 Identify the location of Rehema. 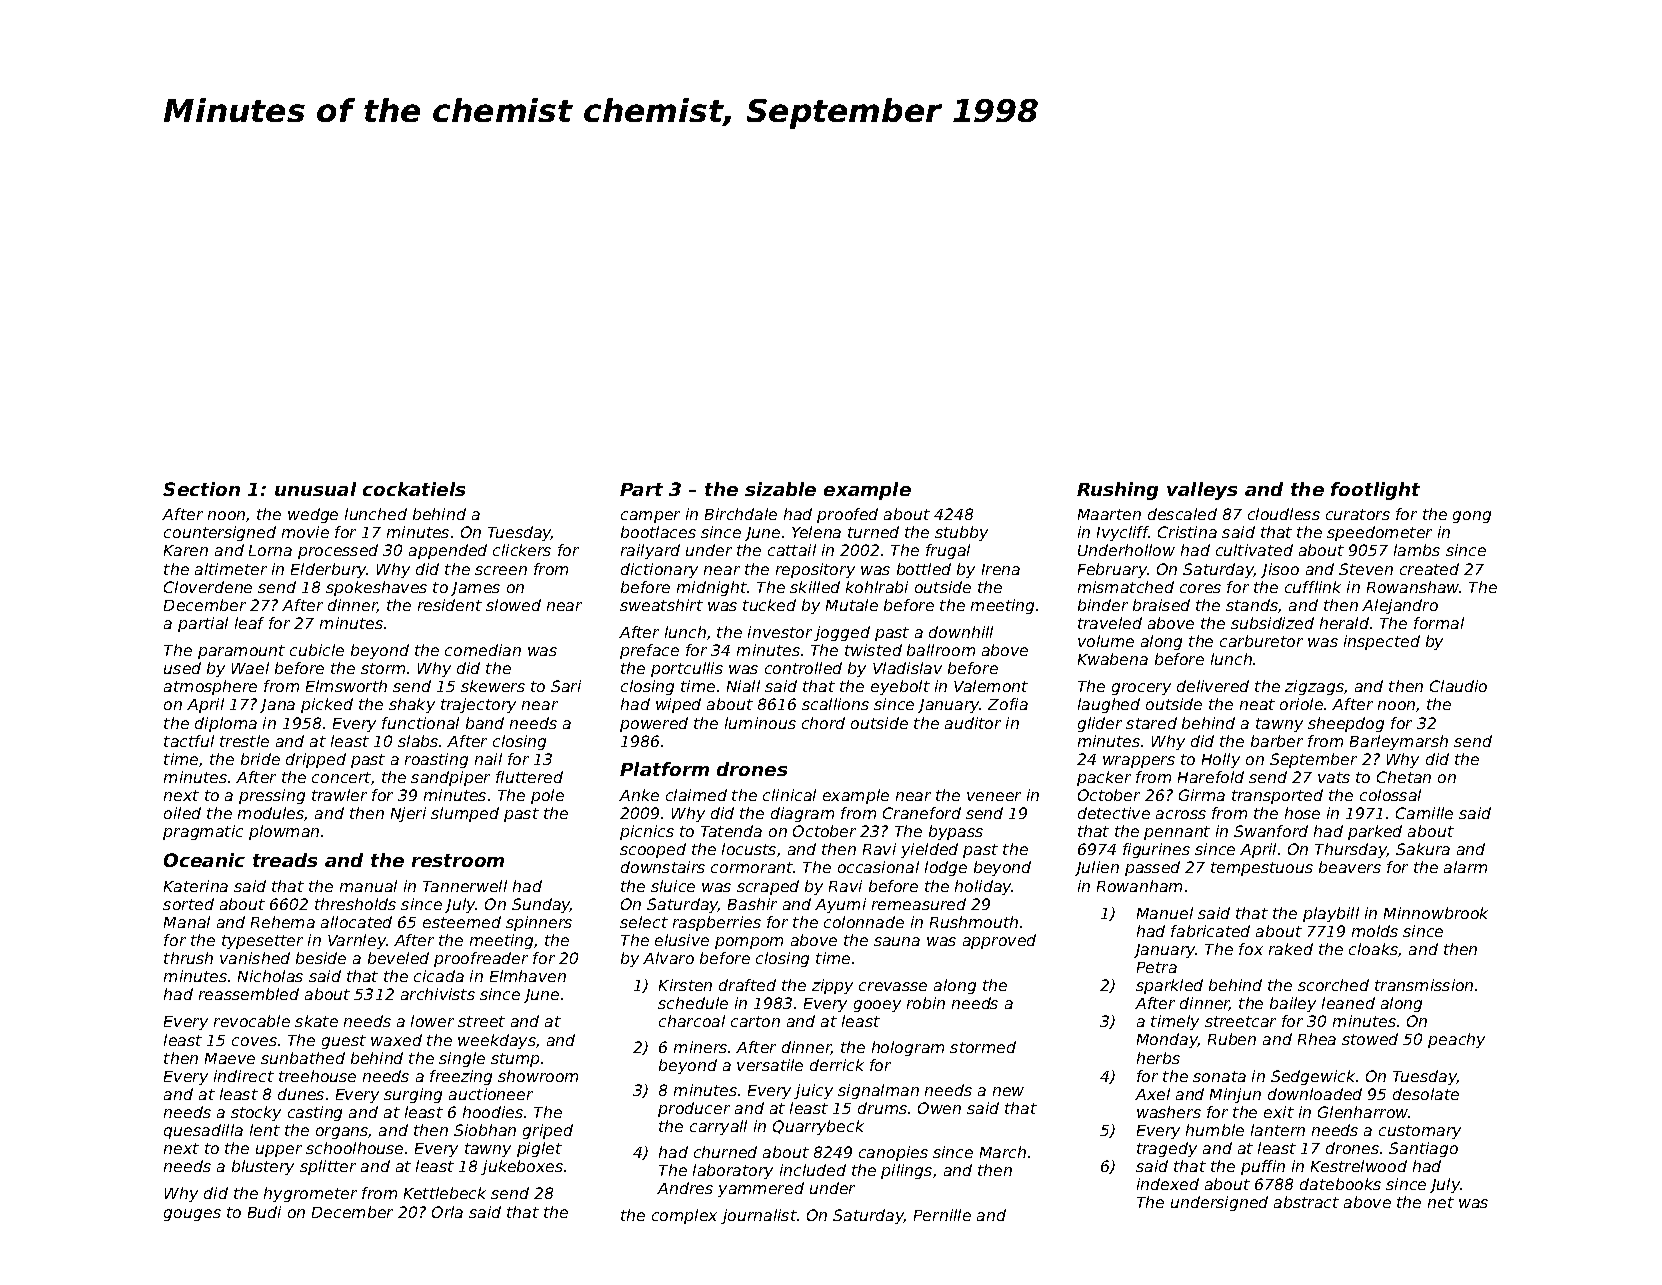
(283, 922).
